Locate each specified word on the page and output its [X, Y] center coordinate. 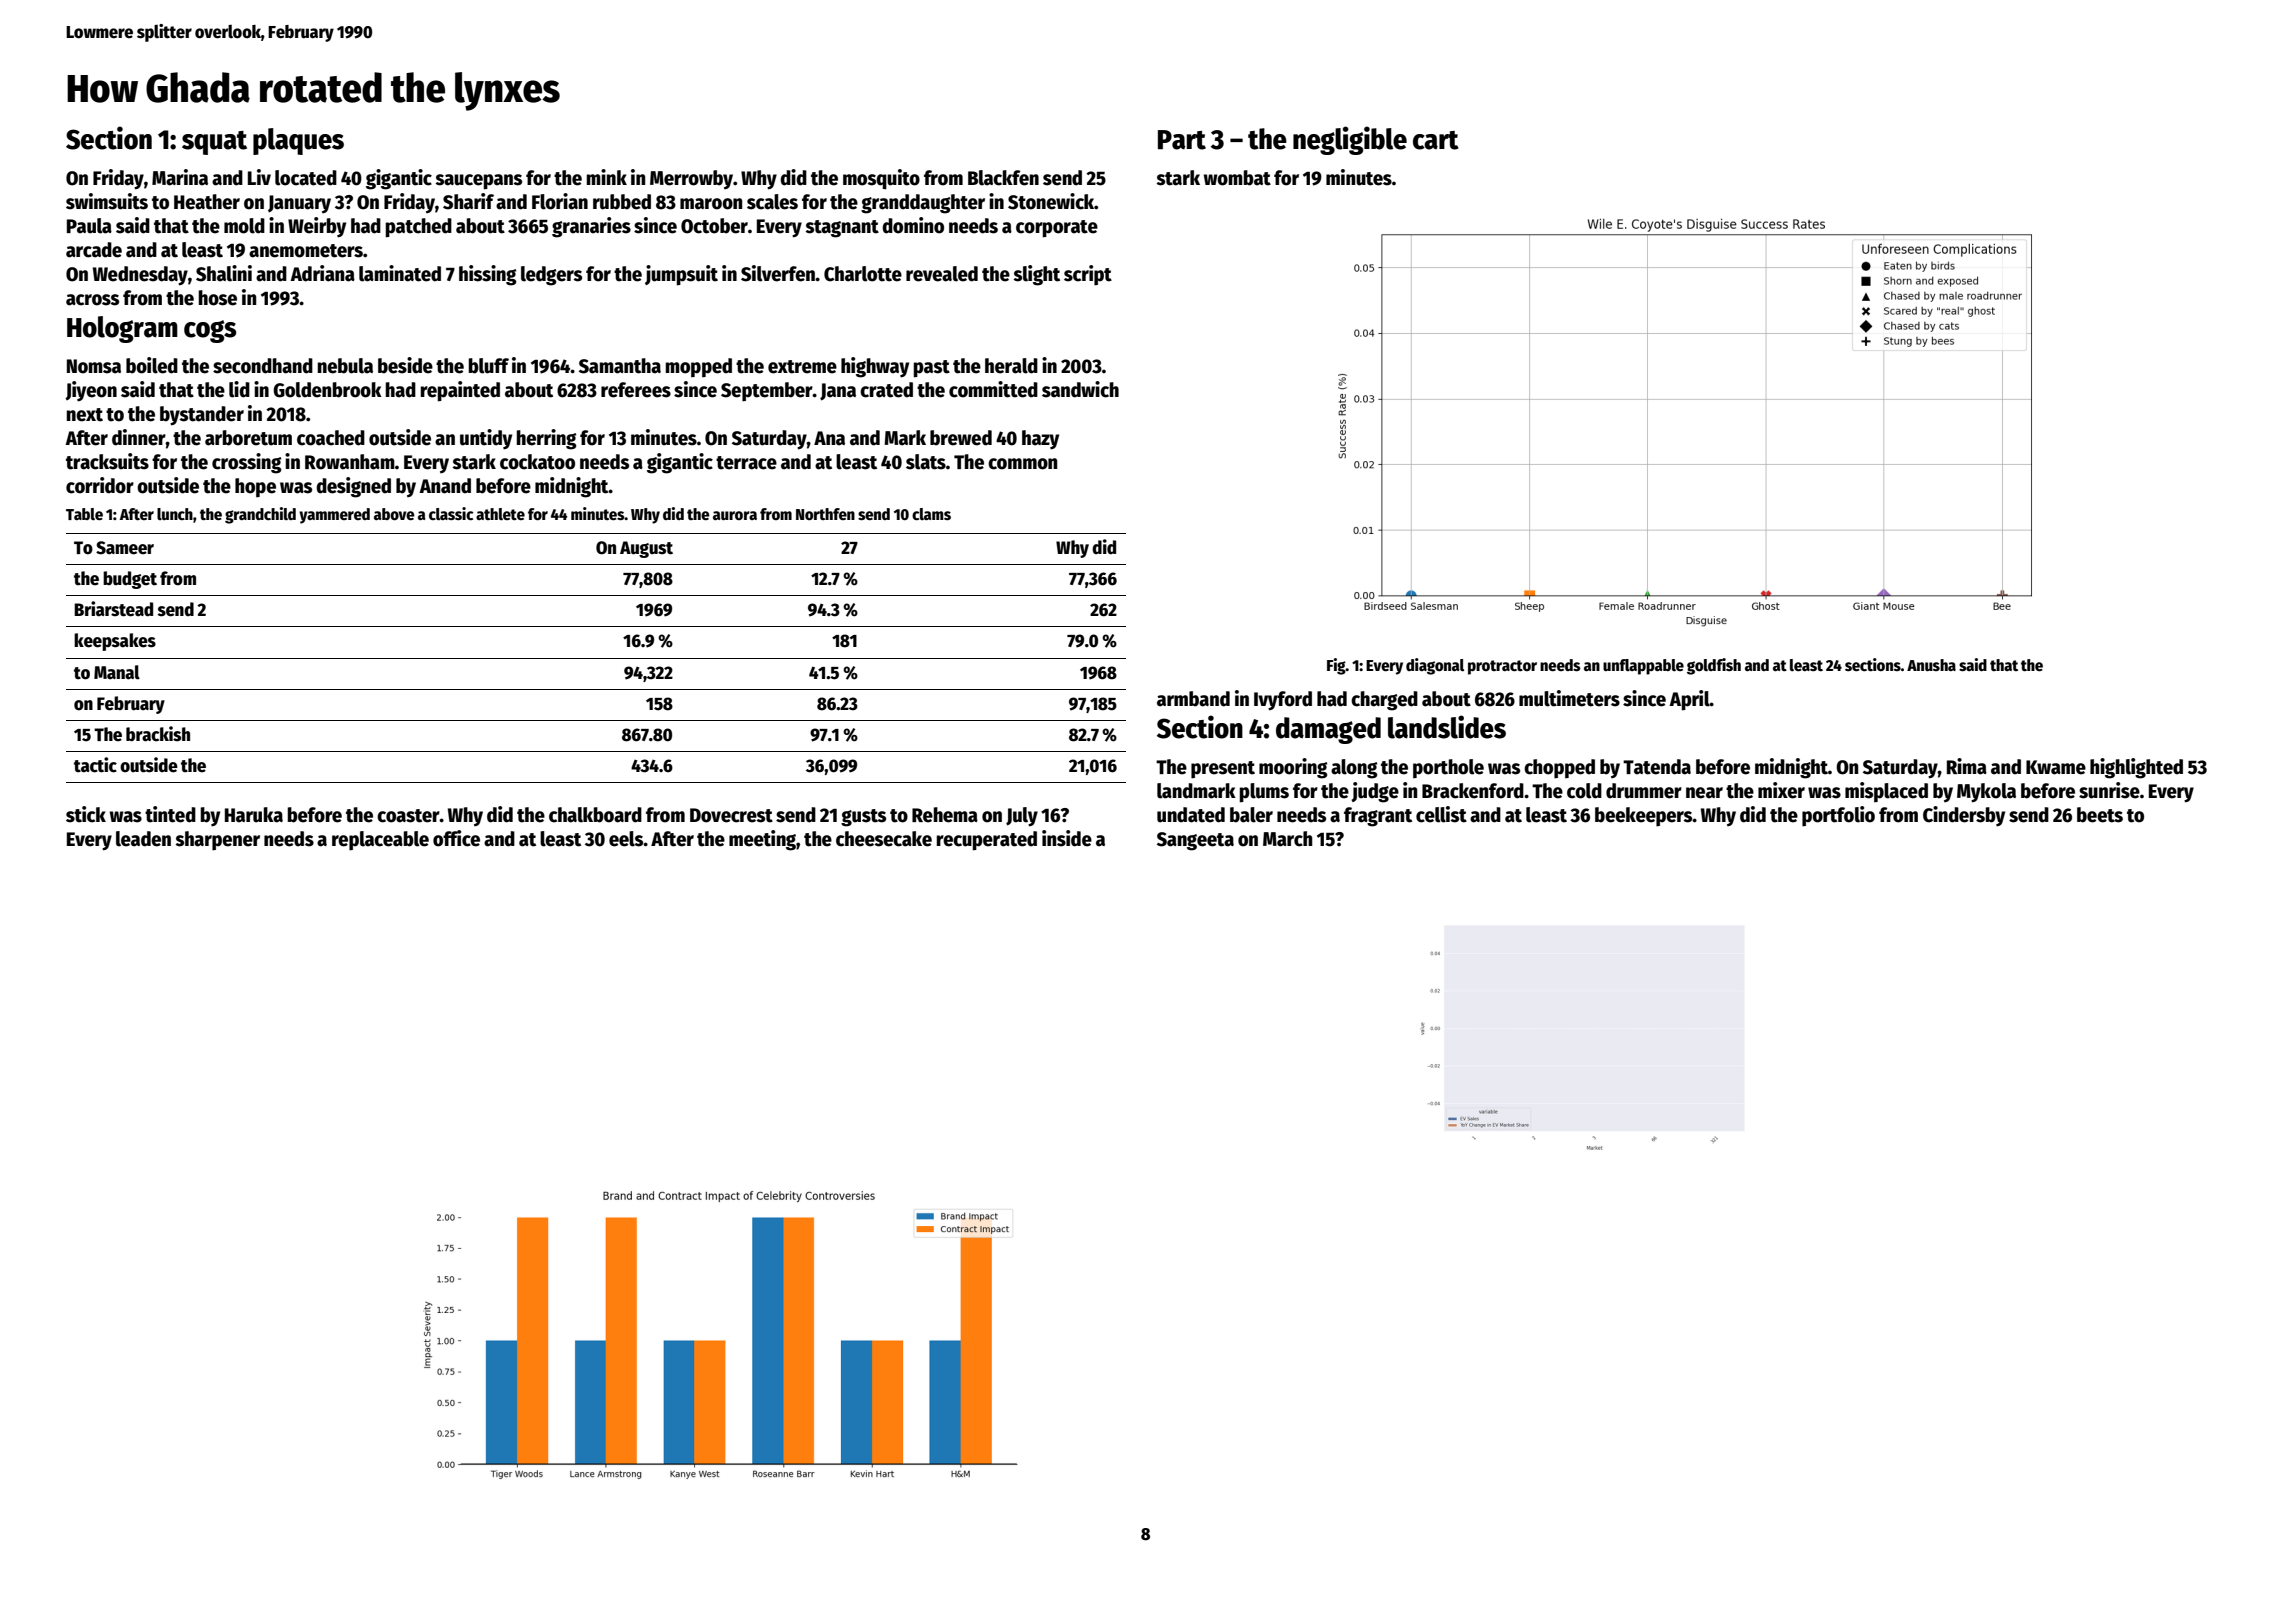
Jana [838, 392]
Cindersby [1964, 816]
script [1088, 275]
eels [626, 839]
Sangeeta [1195, 841]
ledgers [551, 276]
